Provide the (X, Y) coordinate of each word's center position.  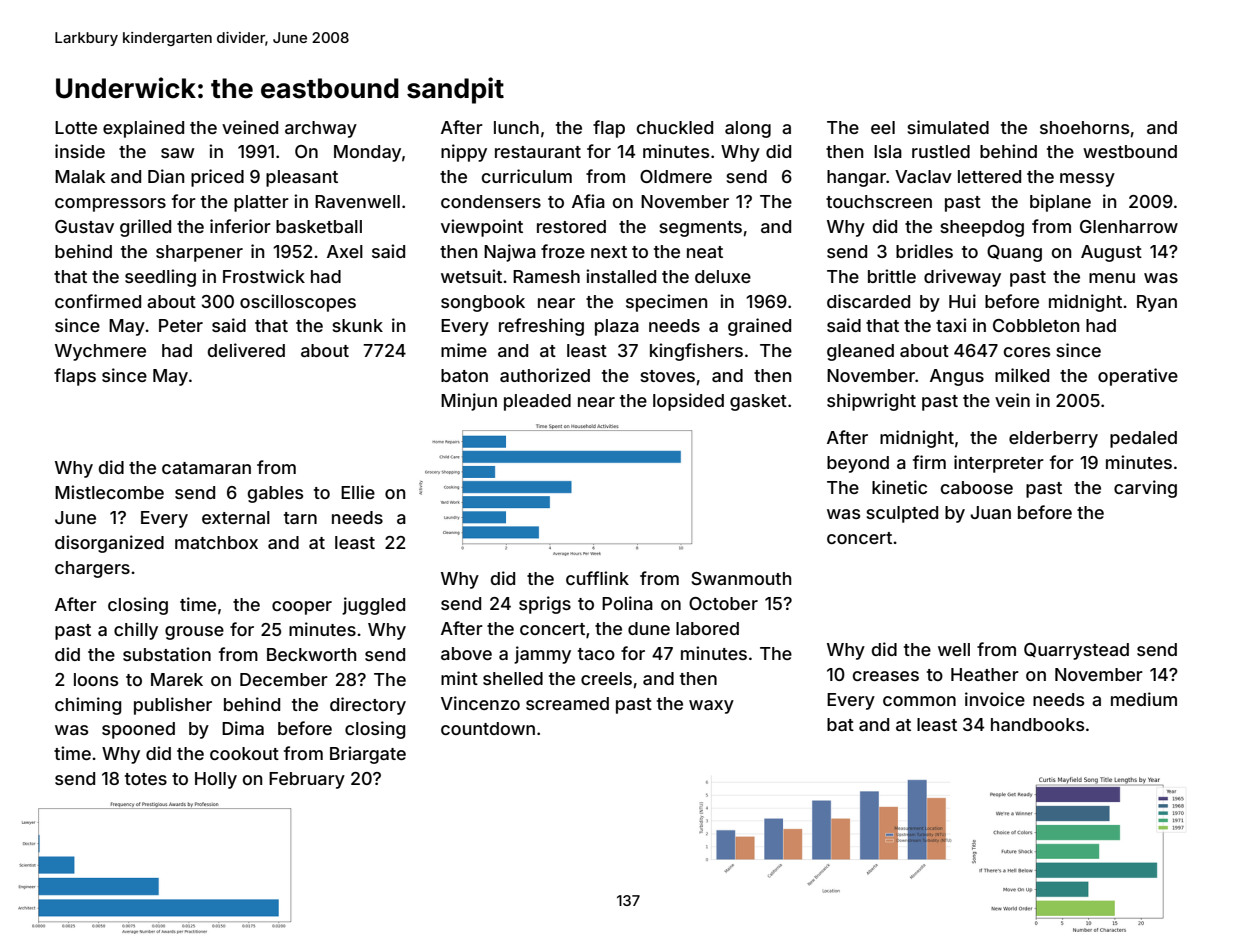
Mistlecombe (109, 492)
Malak (80, 176)
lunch (516, 127)
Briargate (368, 755)
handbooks (1037, 724)
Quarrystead (1076, 651)
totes (146, 779)
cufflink (597, 578)
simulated (948, 127)
